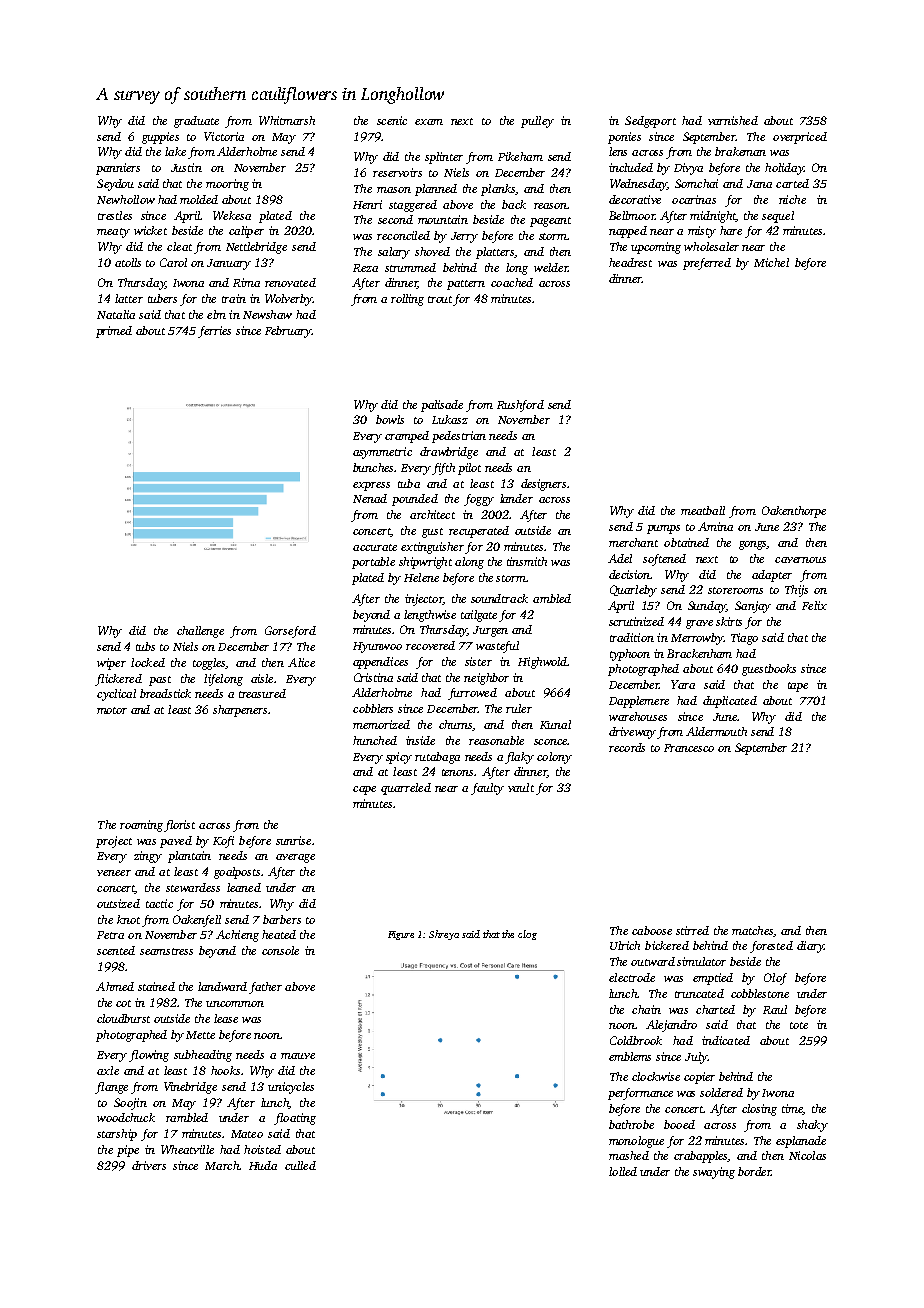  Describe the element at coordinates (771, 262) in the screenshot. I see `Michel` at that location.
